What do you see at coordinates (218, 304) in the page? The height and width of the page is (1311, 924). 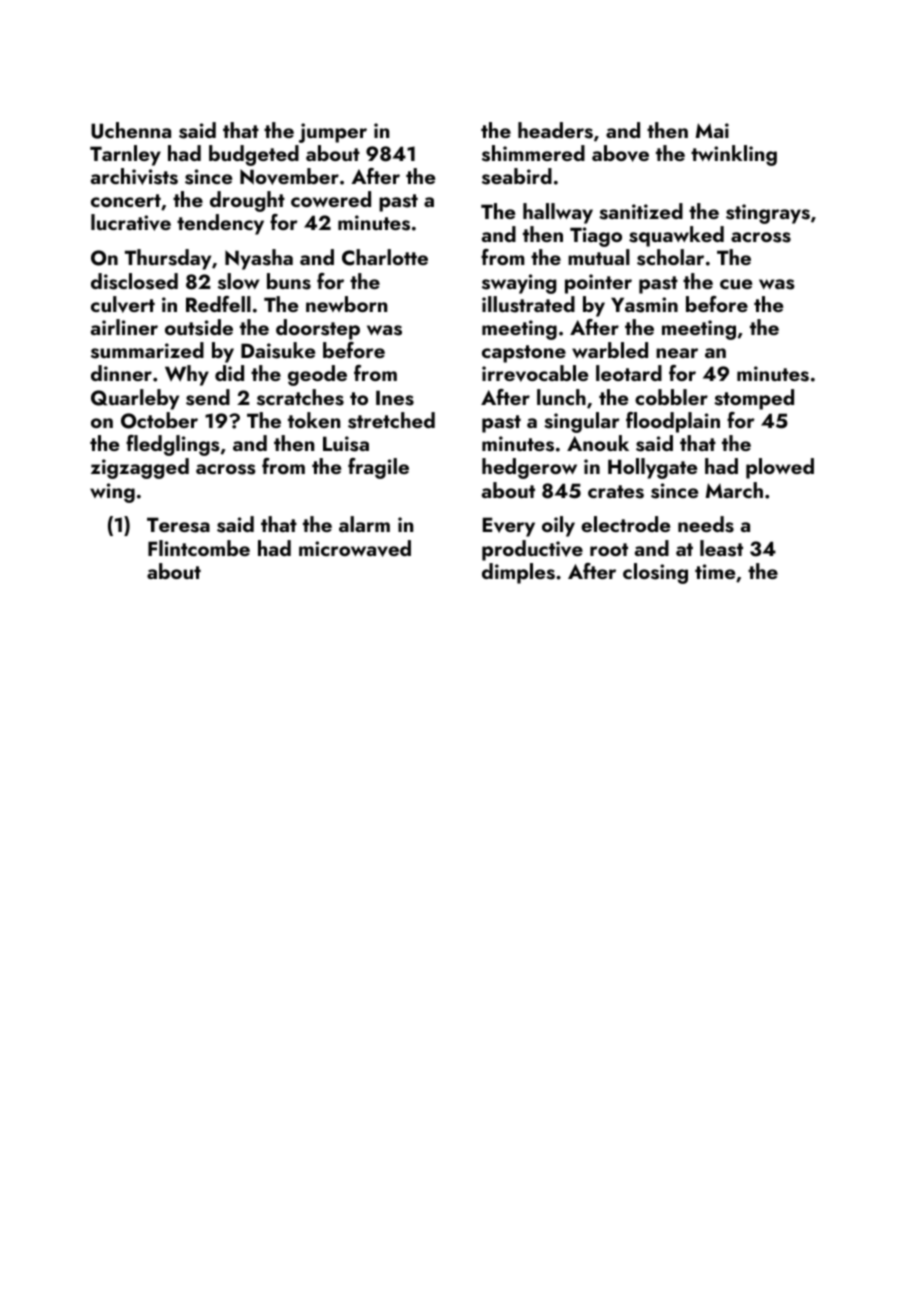 I see `Redfell` at bounding box center [218, 304].
